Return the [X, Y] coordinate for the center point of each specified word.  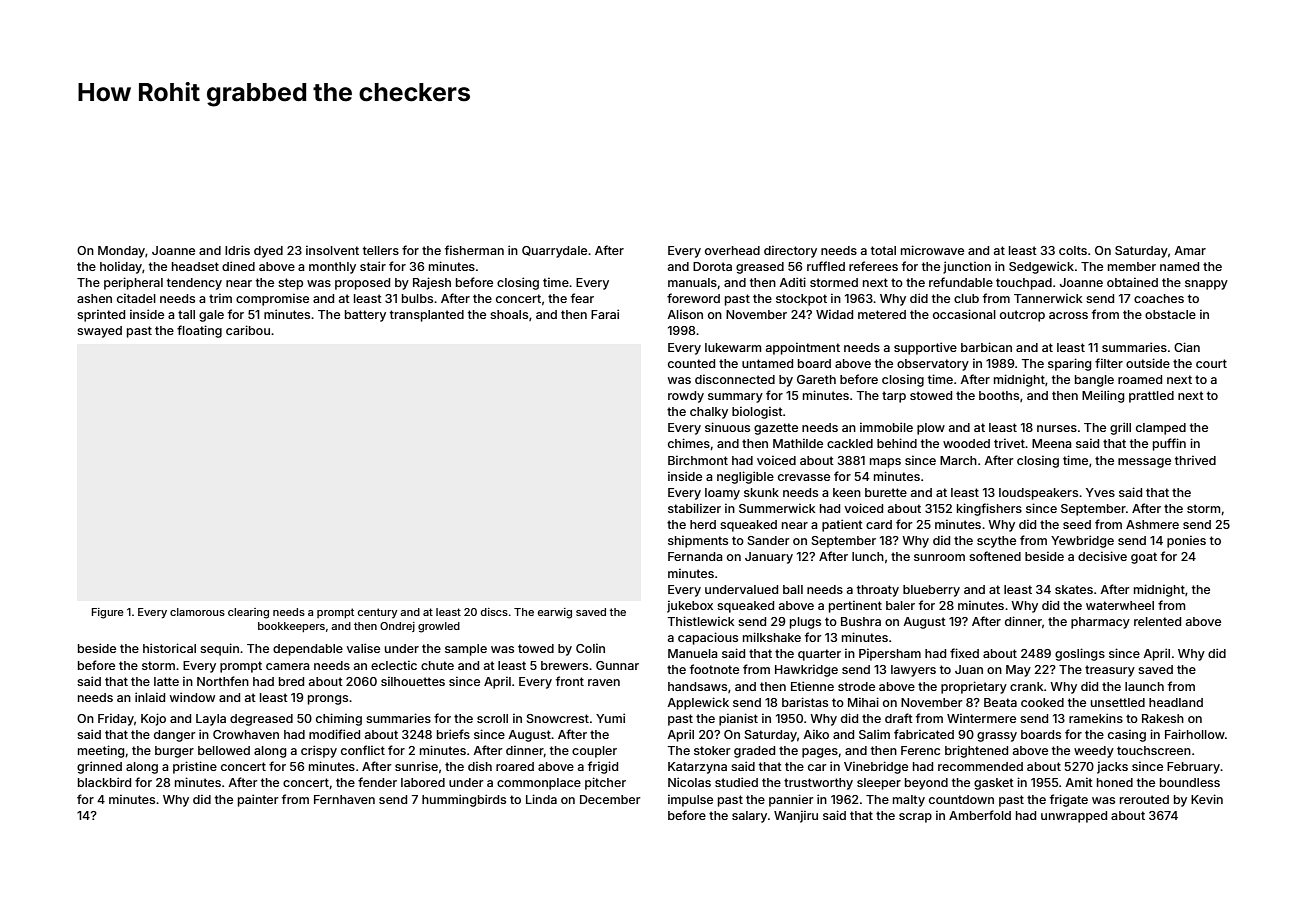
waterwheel [1120, 605]
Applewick [698, 703]
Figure [108, 613]
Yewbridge [1082, 541]
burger [174, 752]
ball [793, 589]
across [1068, 315]
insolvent [332, 250]
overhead [732, 250]
